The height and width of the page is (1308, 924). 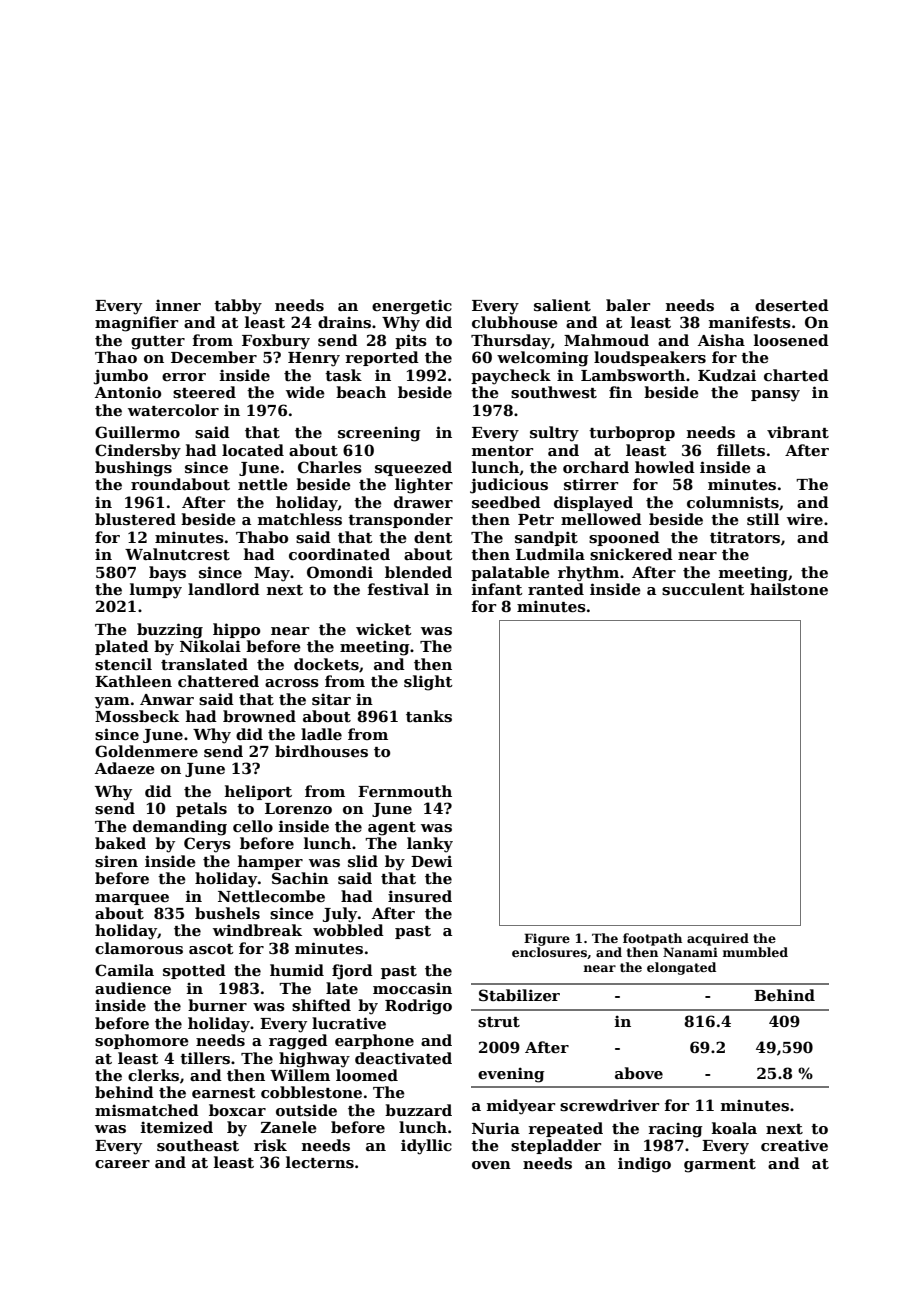 I want to click on clerks, so click(x=153, y=1075).
